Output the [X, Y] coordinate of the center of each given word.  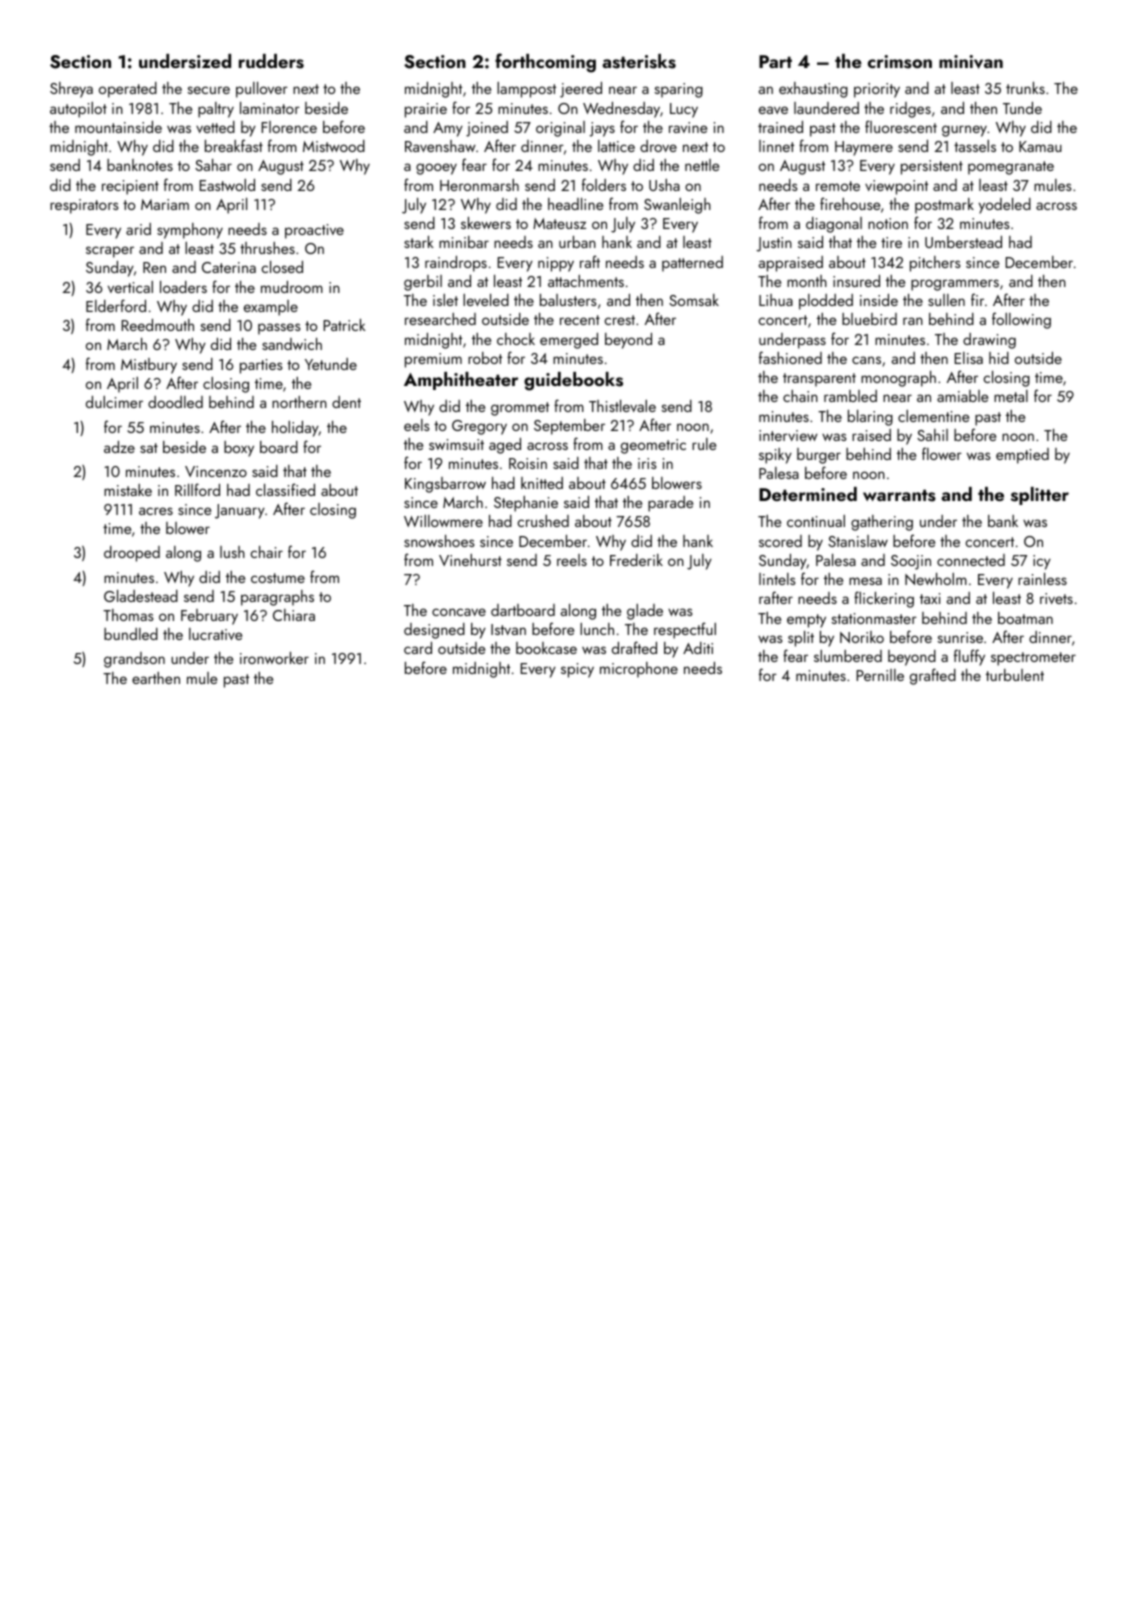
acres [156, 511]
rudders [271, 61]
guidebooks [573, 381]
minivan [971, 62]
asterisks [639, 61]
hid [999, 358]
